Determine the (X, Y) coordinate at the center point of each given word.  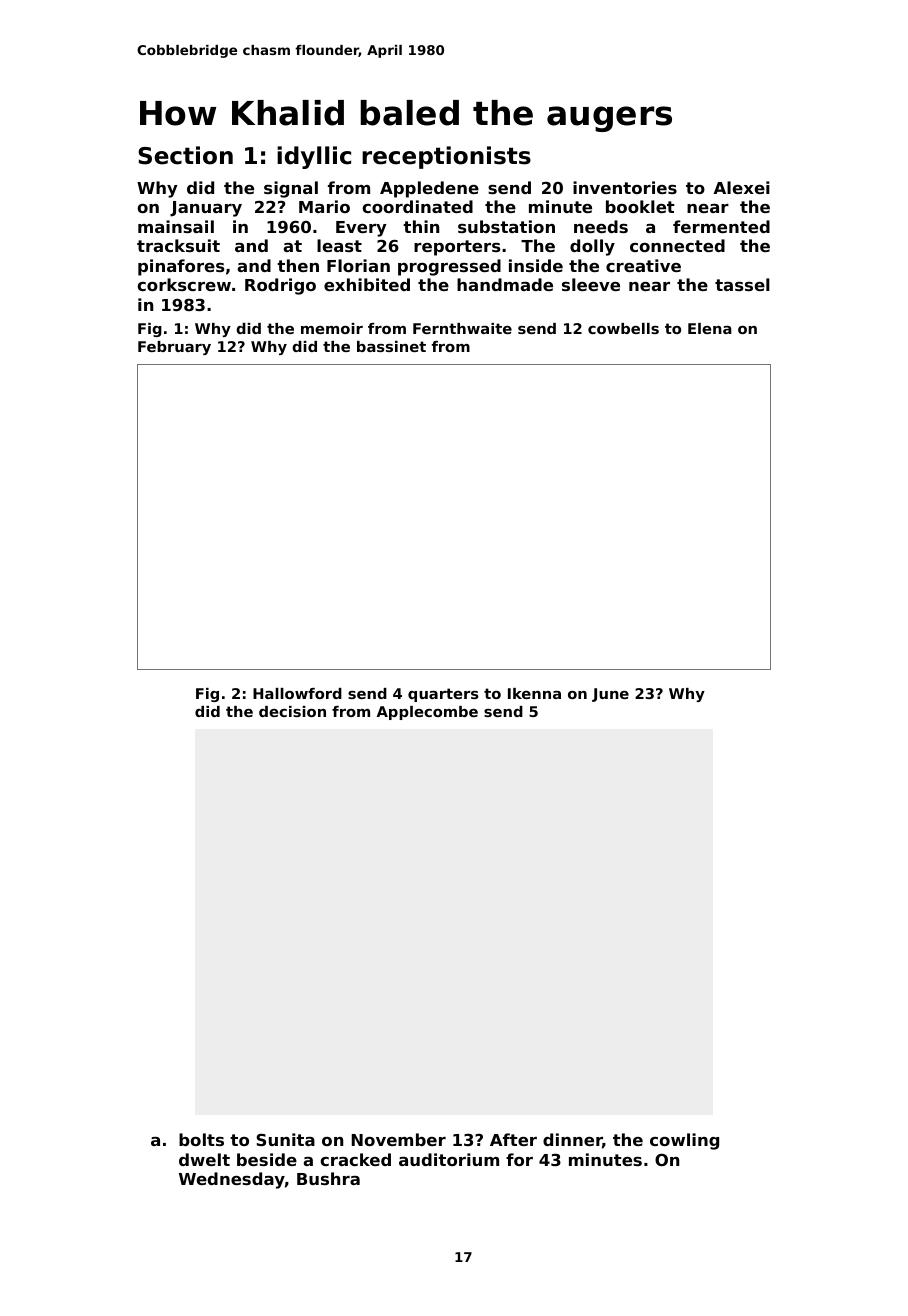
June (610, 695)
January (206, 209)
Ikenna (534, 693)
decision (292, 711)
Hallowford (297, 693)
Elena (710, 328)
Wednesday (232, 1180)
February (174, 348)
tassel (742, 284)
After (513, 1139)
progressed (449, 267)
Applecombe (427, 713)
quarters (443, 695)
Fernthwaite (462, 328)
